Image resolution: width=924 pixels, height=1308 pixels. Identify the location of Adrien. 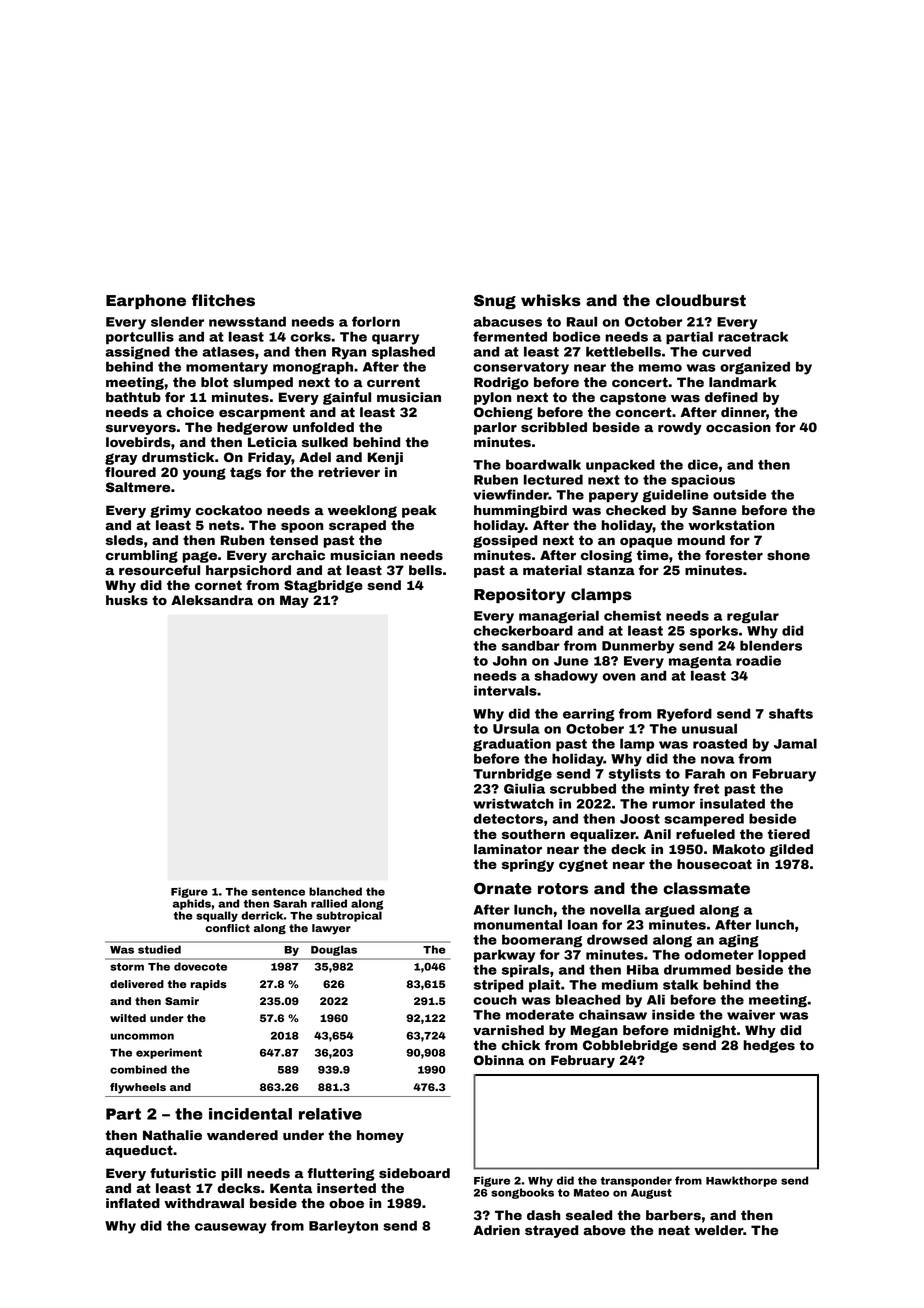
(496, 1230).
